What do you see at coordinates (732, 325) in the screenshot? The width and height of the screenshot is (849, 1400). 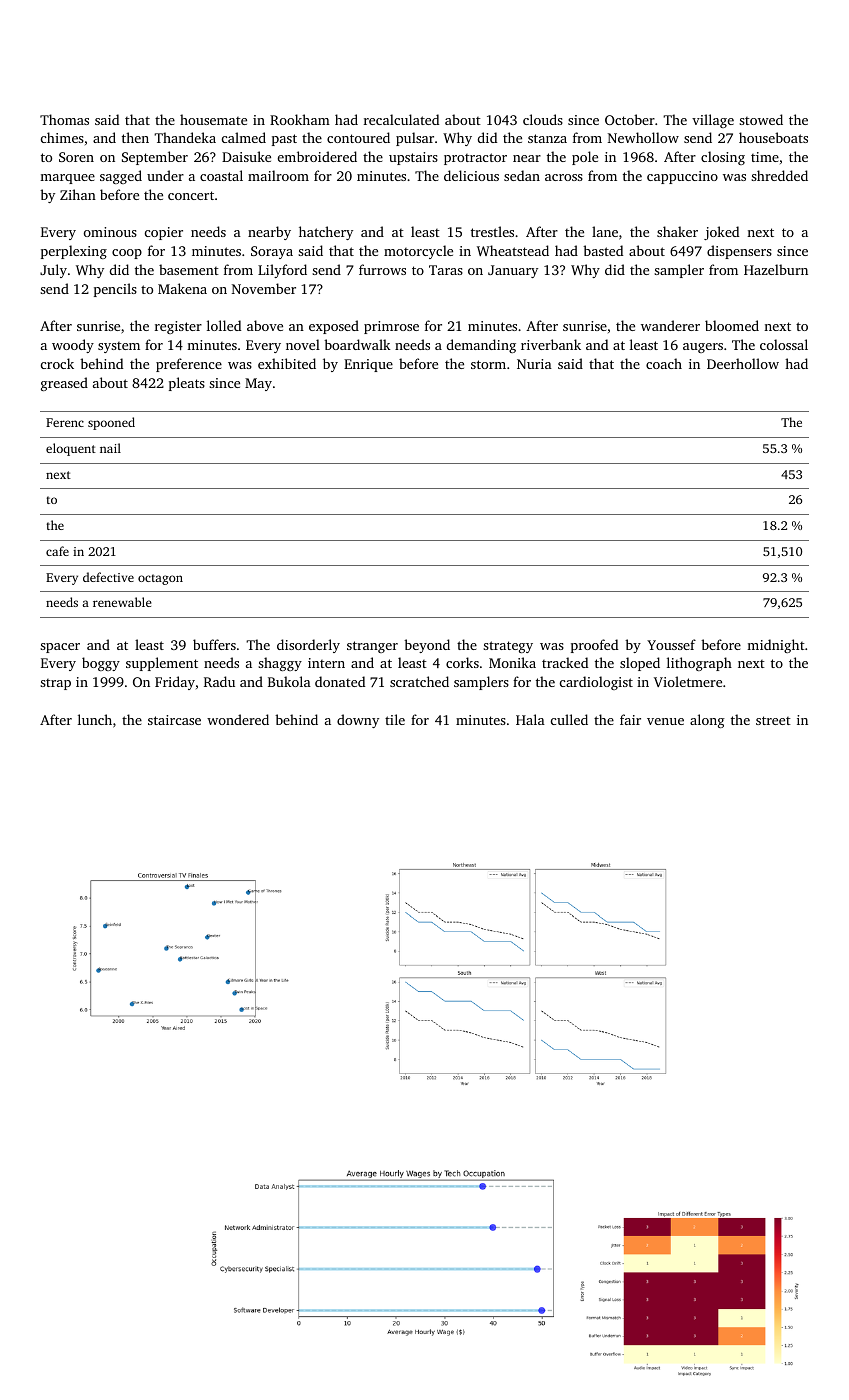 I see `bloomed` at bounding box center [732, 325].
